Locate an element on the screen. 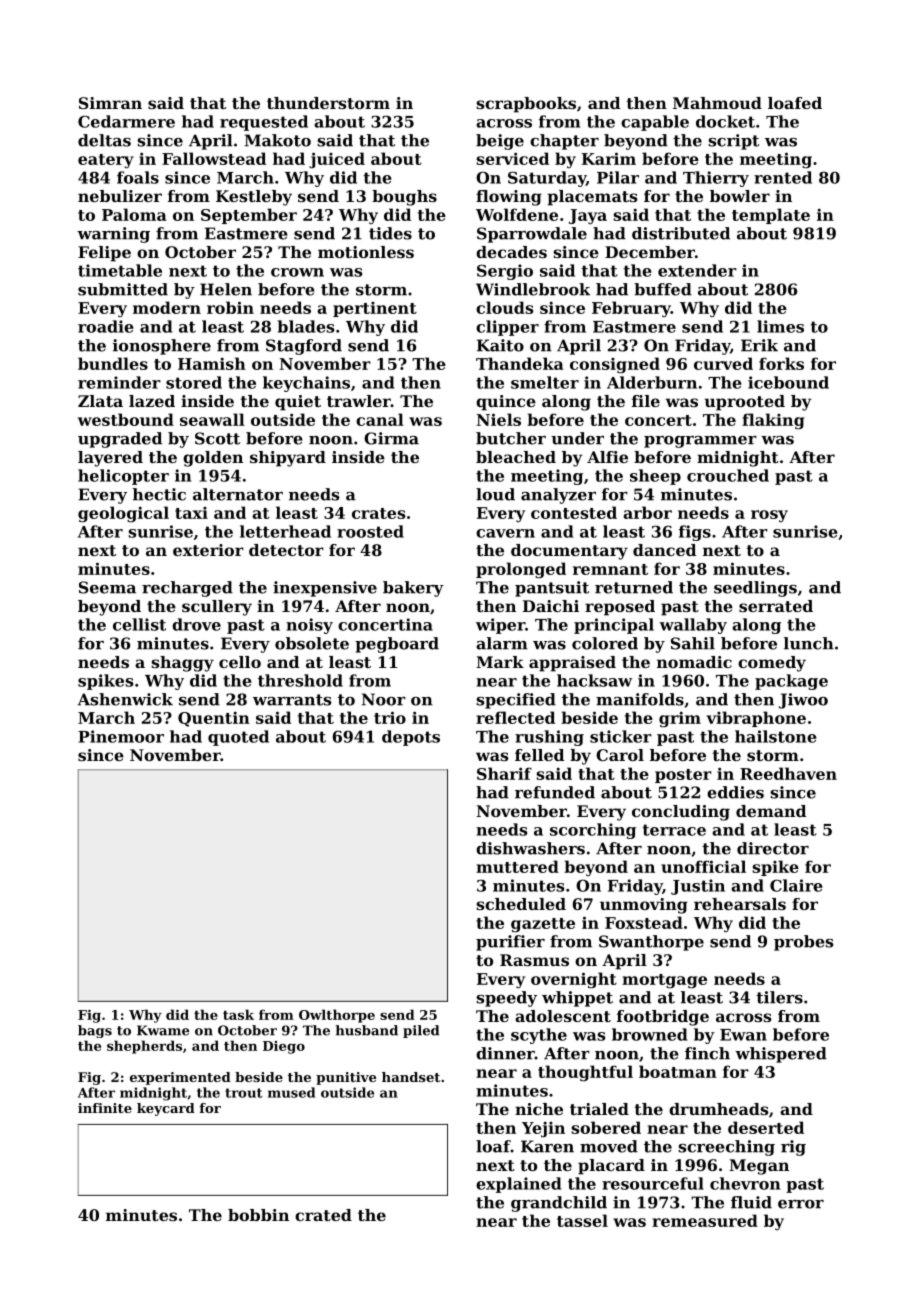  Zlata is located at coordinates (100, 401).
